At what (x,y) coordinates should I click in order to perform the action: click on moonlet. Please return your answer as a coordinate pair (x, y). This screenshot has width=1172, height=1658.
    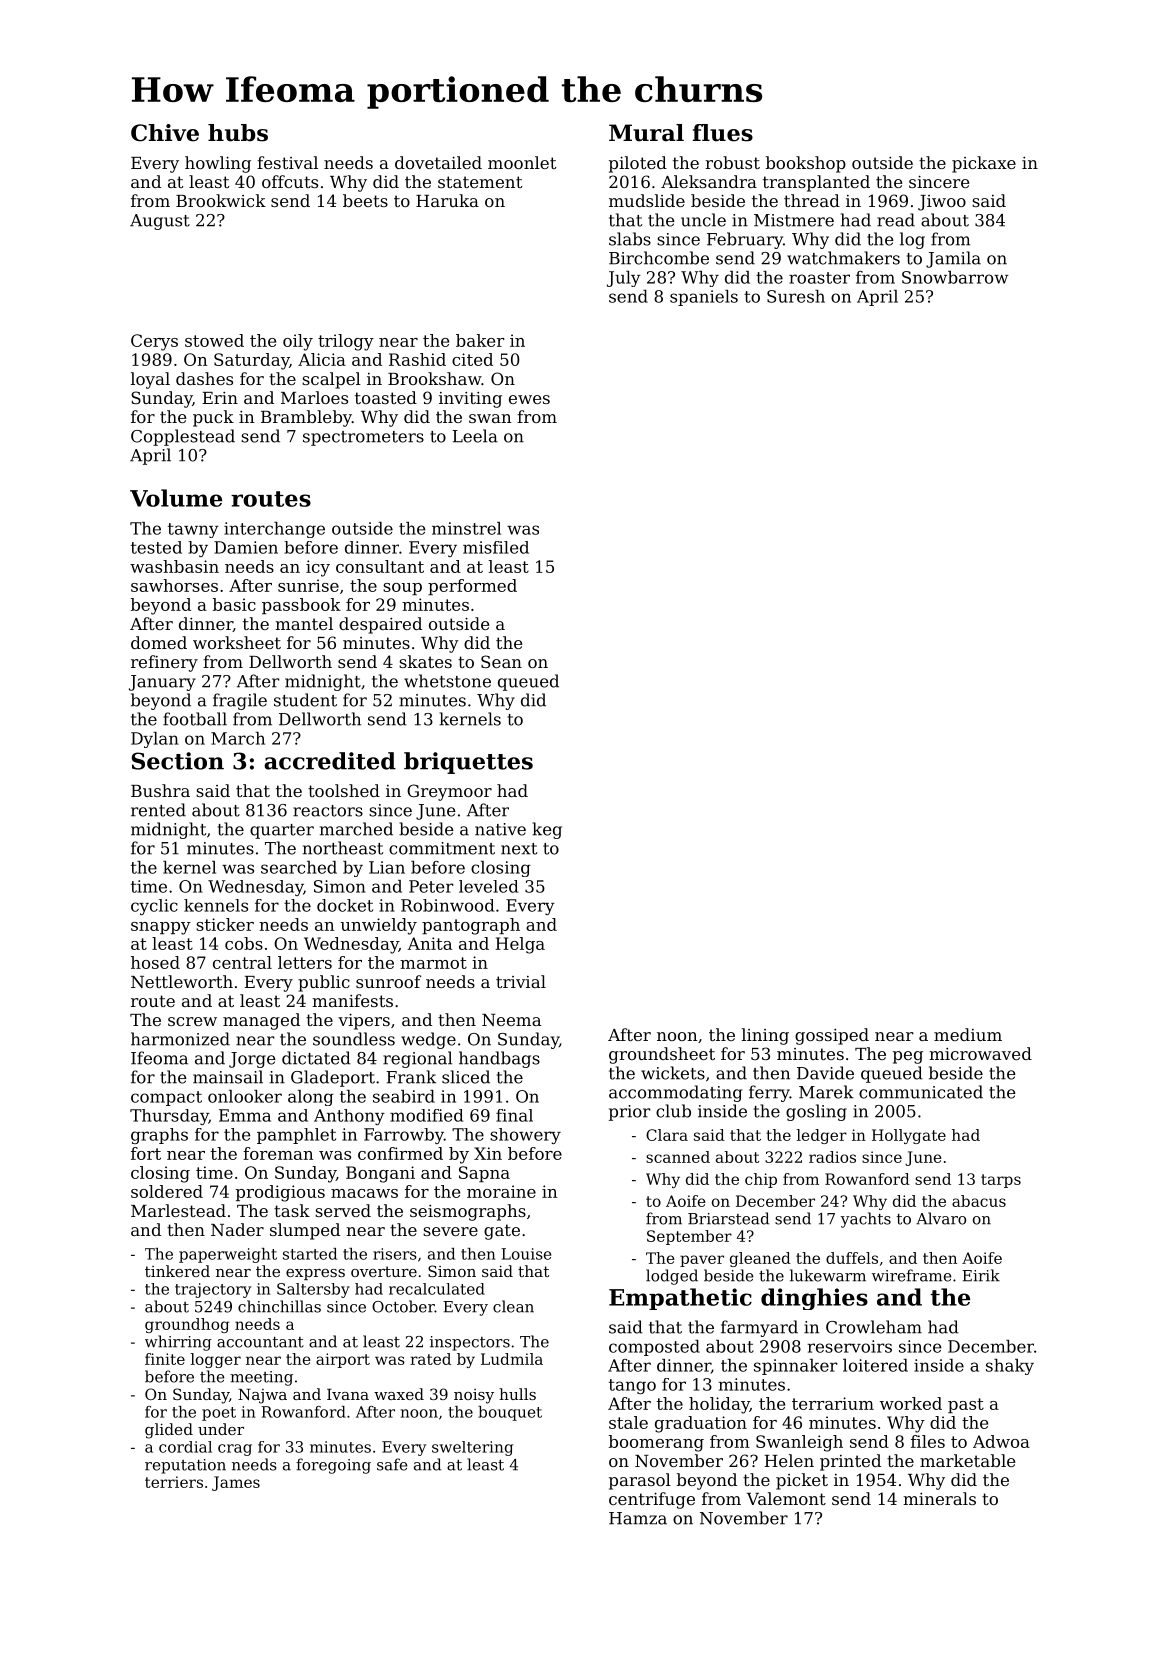
    Looking at the image, I should click on (522, 162).
